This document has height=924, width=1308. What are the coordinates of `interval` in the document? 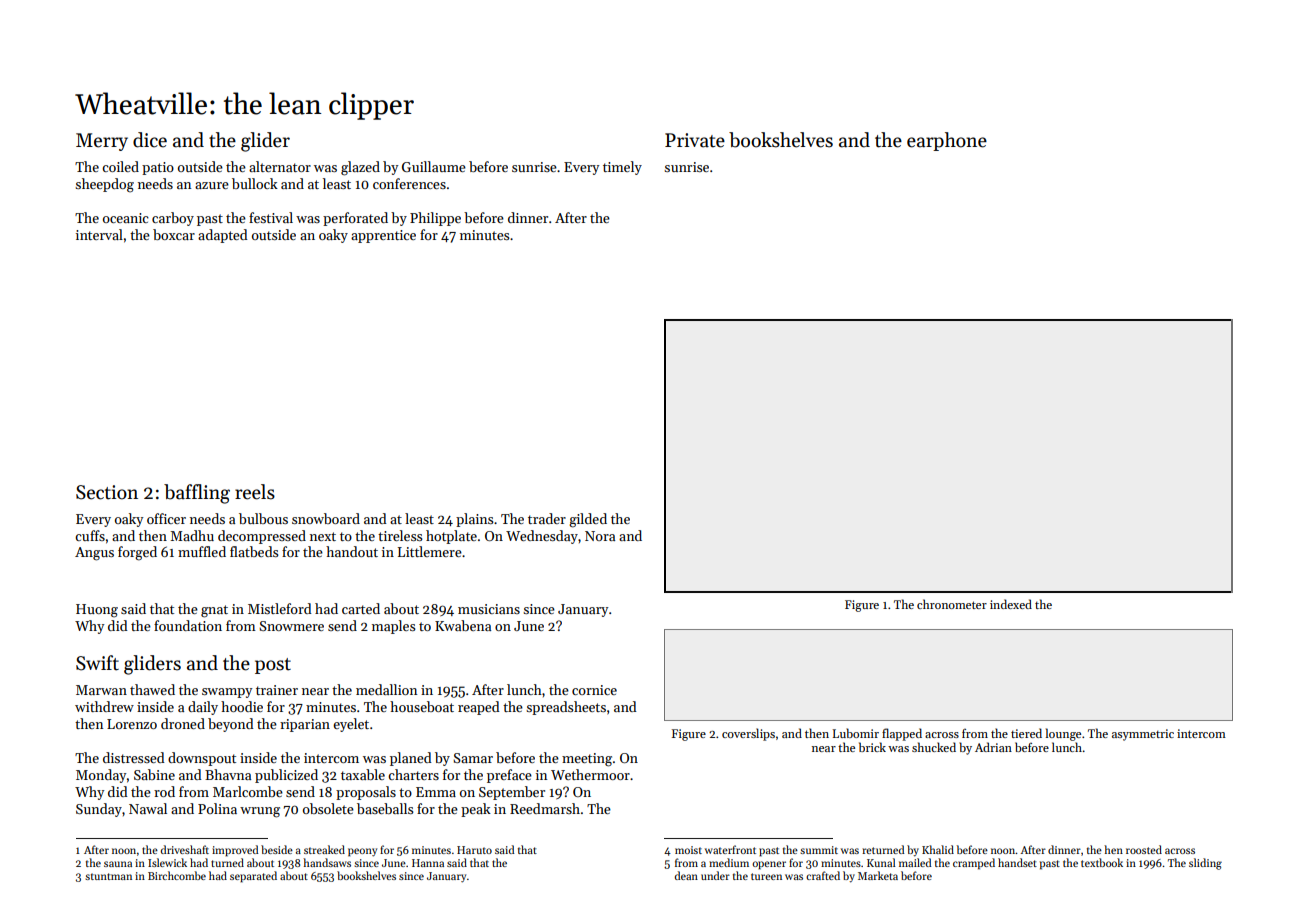 It's located at (99, 234).
